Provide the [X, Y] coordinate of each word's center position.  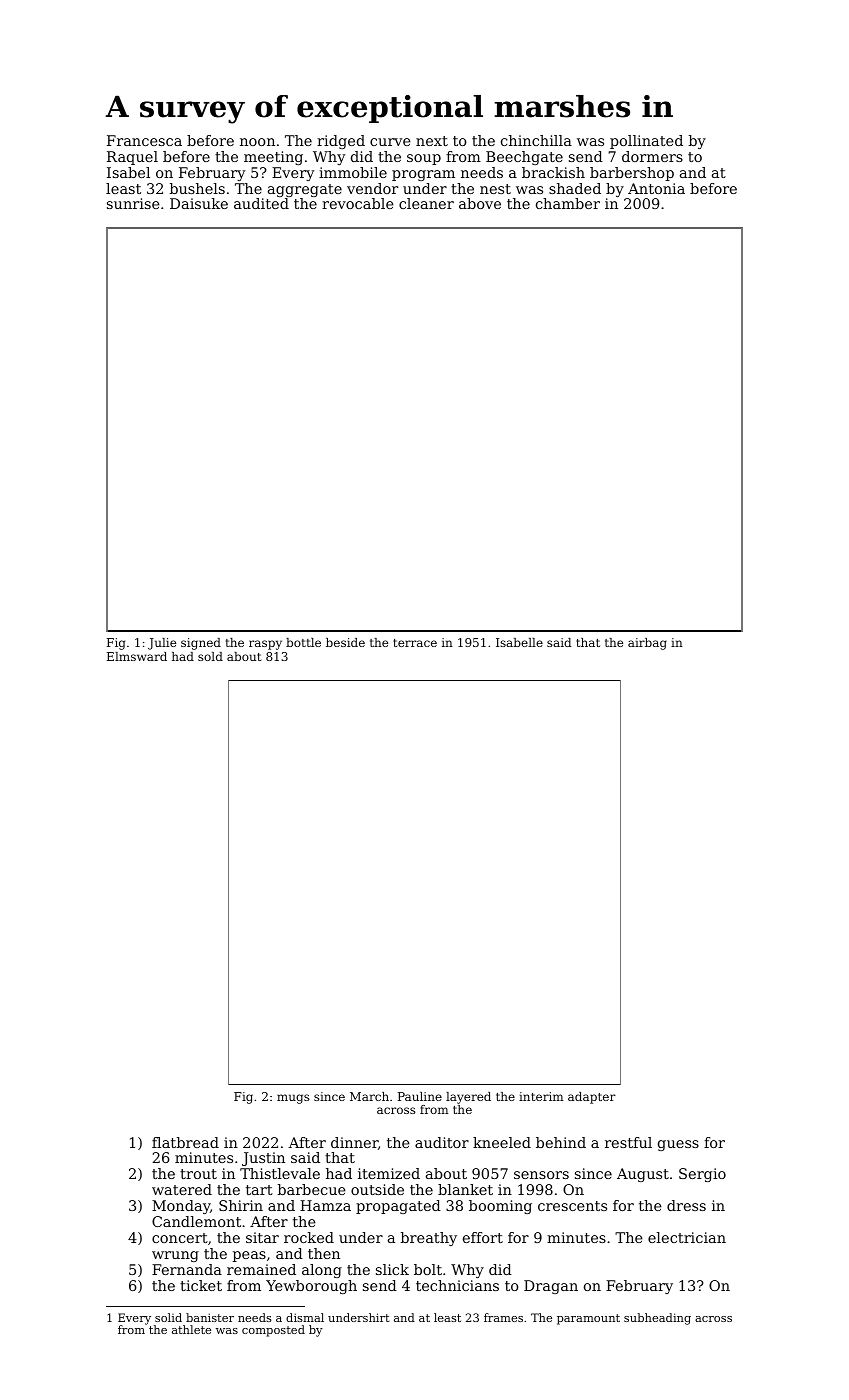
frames [503, 1317]
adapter [592, 1098]
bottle [303, 642]
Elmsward [137, 656]
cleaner [426, 203]
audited [261, 203]
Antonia [656, 188]
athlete [191, 1329]
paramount [588, 1319]
